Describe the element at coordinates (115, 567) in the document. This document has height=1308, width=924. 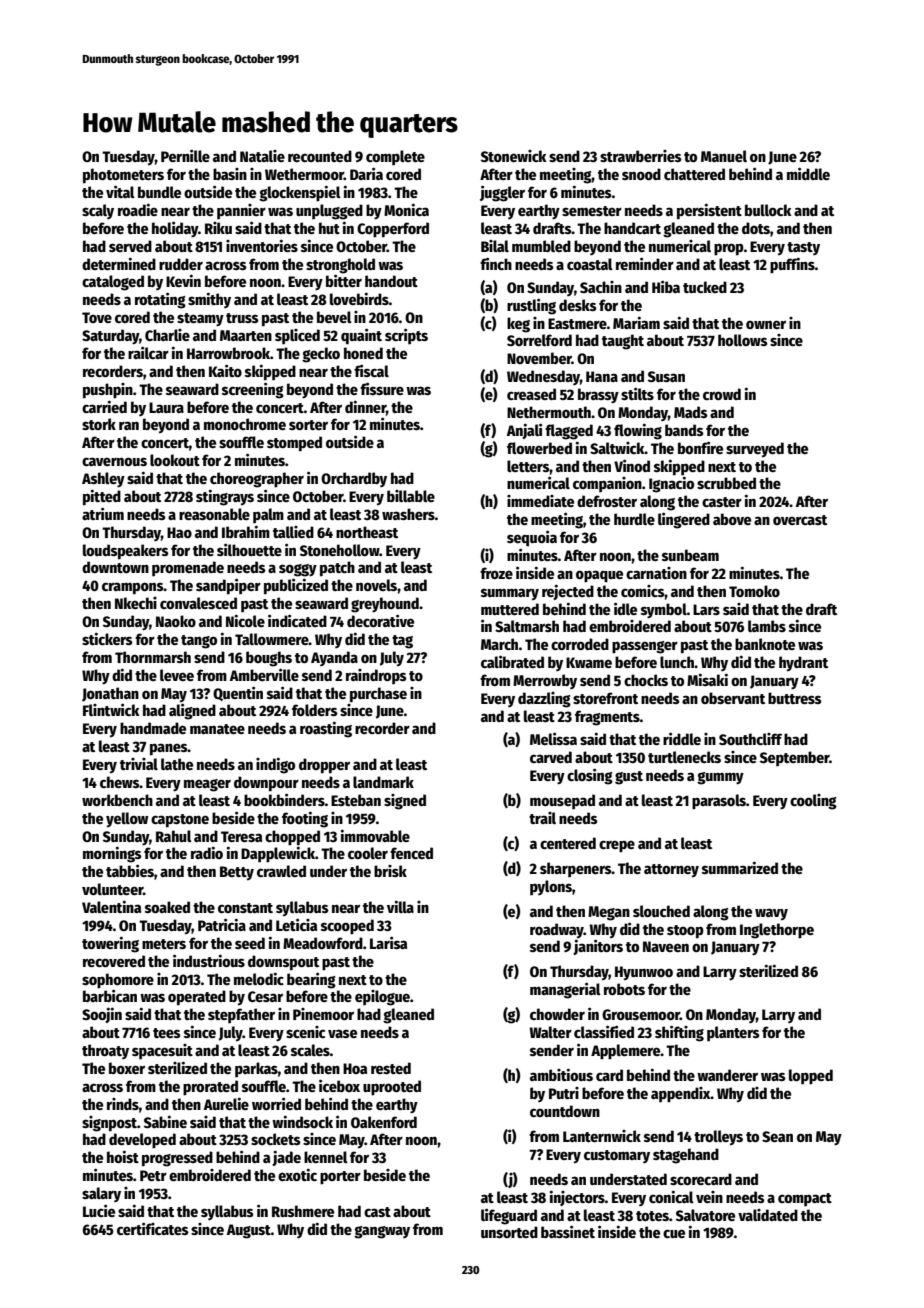
I see `downtown` at that location.
